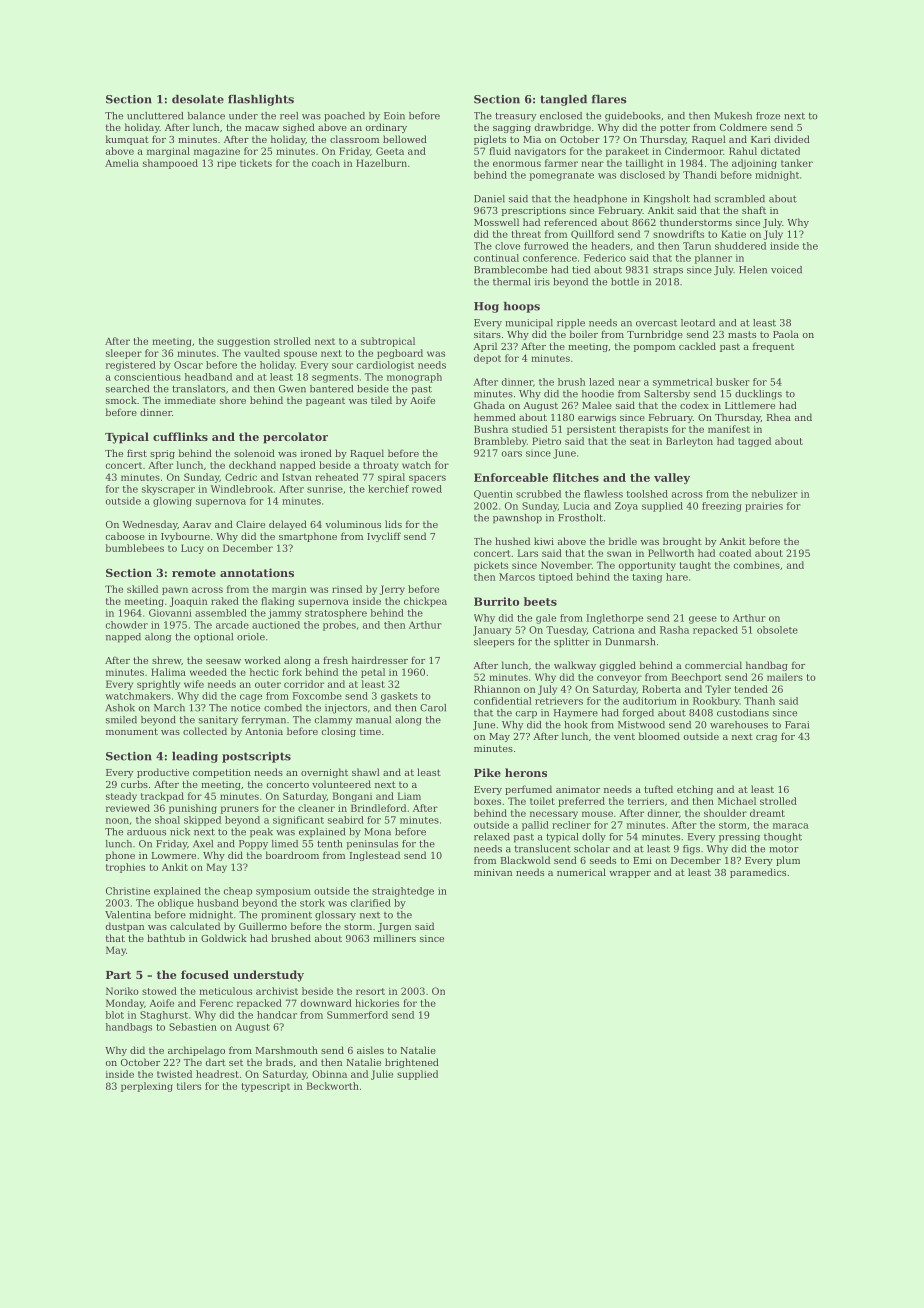  What do you see at coordinates (342, 366) in the screenshot?
I see `sour` at bounding box center [342, 366].
